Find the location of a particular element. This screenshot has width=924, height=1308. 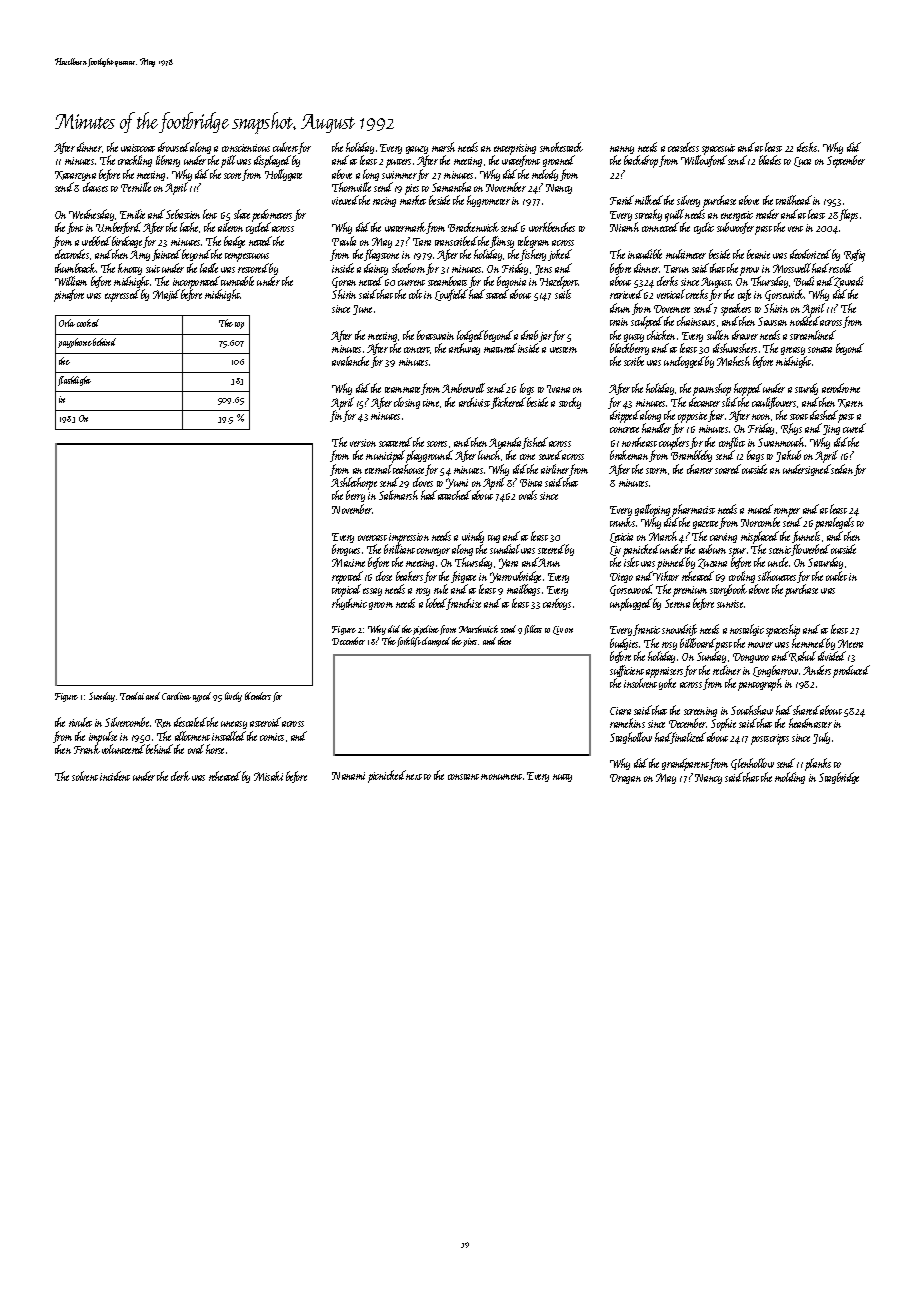

blenders is located at coordinates (258, 696).
